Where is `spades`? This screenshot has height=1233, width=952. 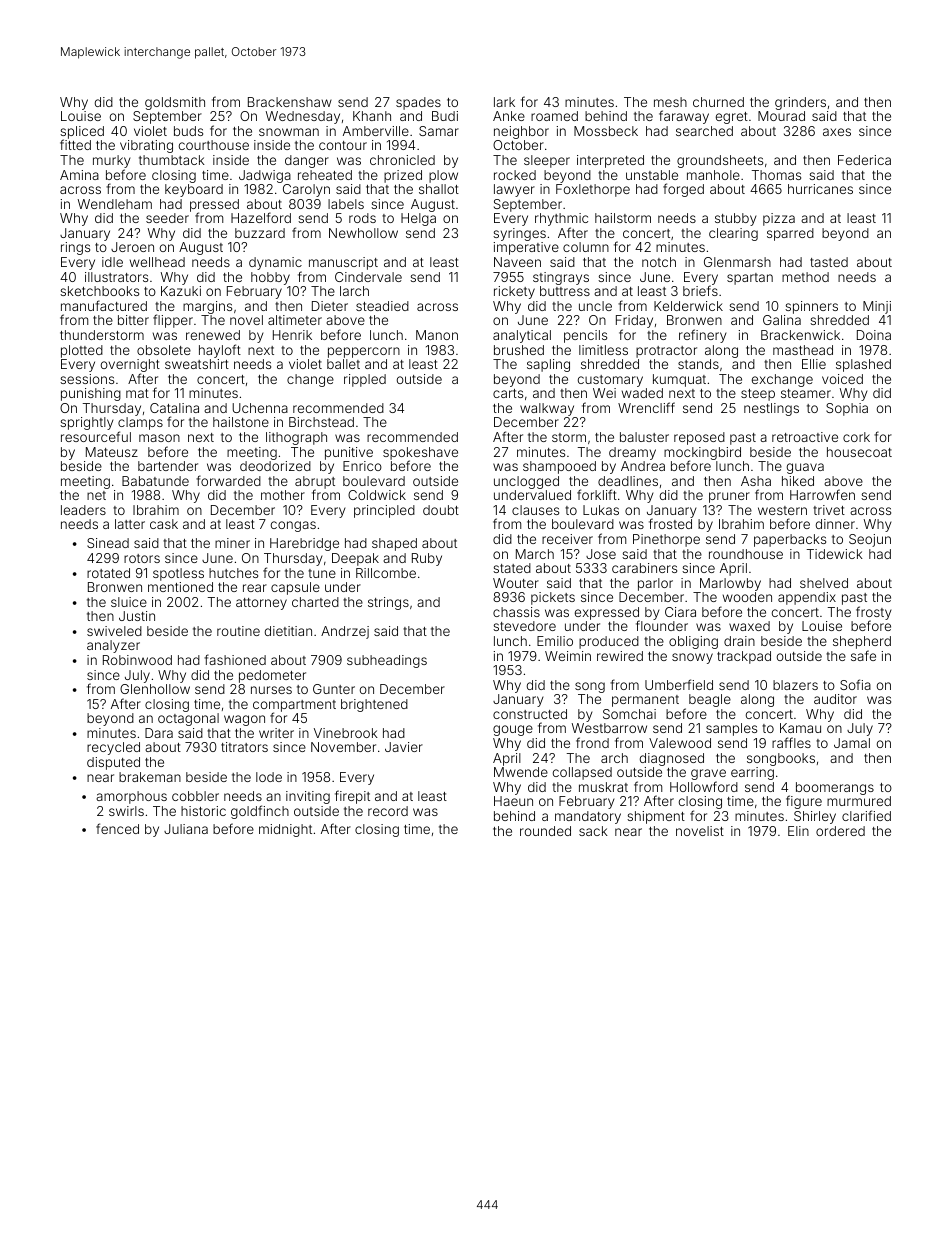 spades is located at coordinates (418, 103).
